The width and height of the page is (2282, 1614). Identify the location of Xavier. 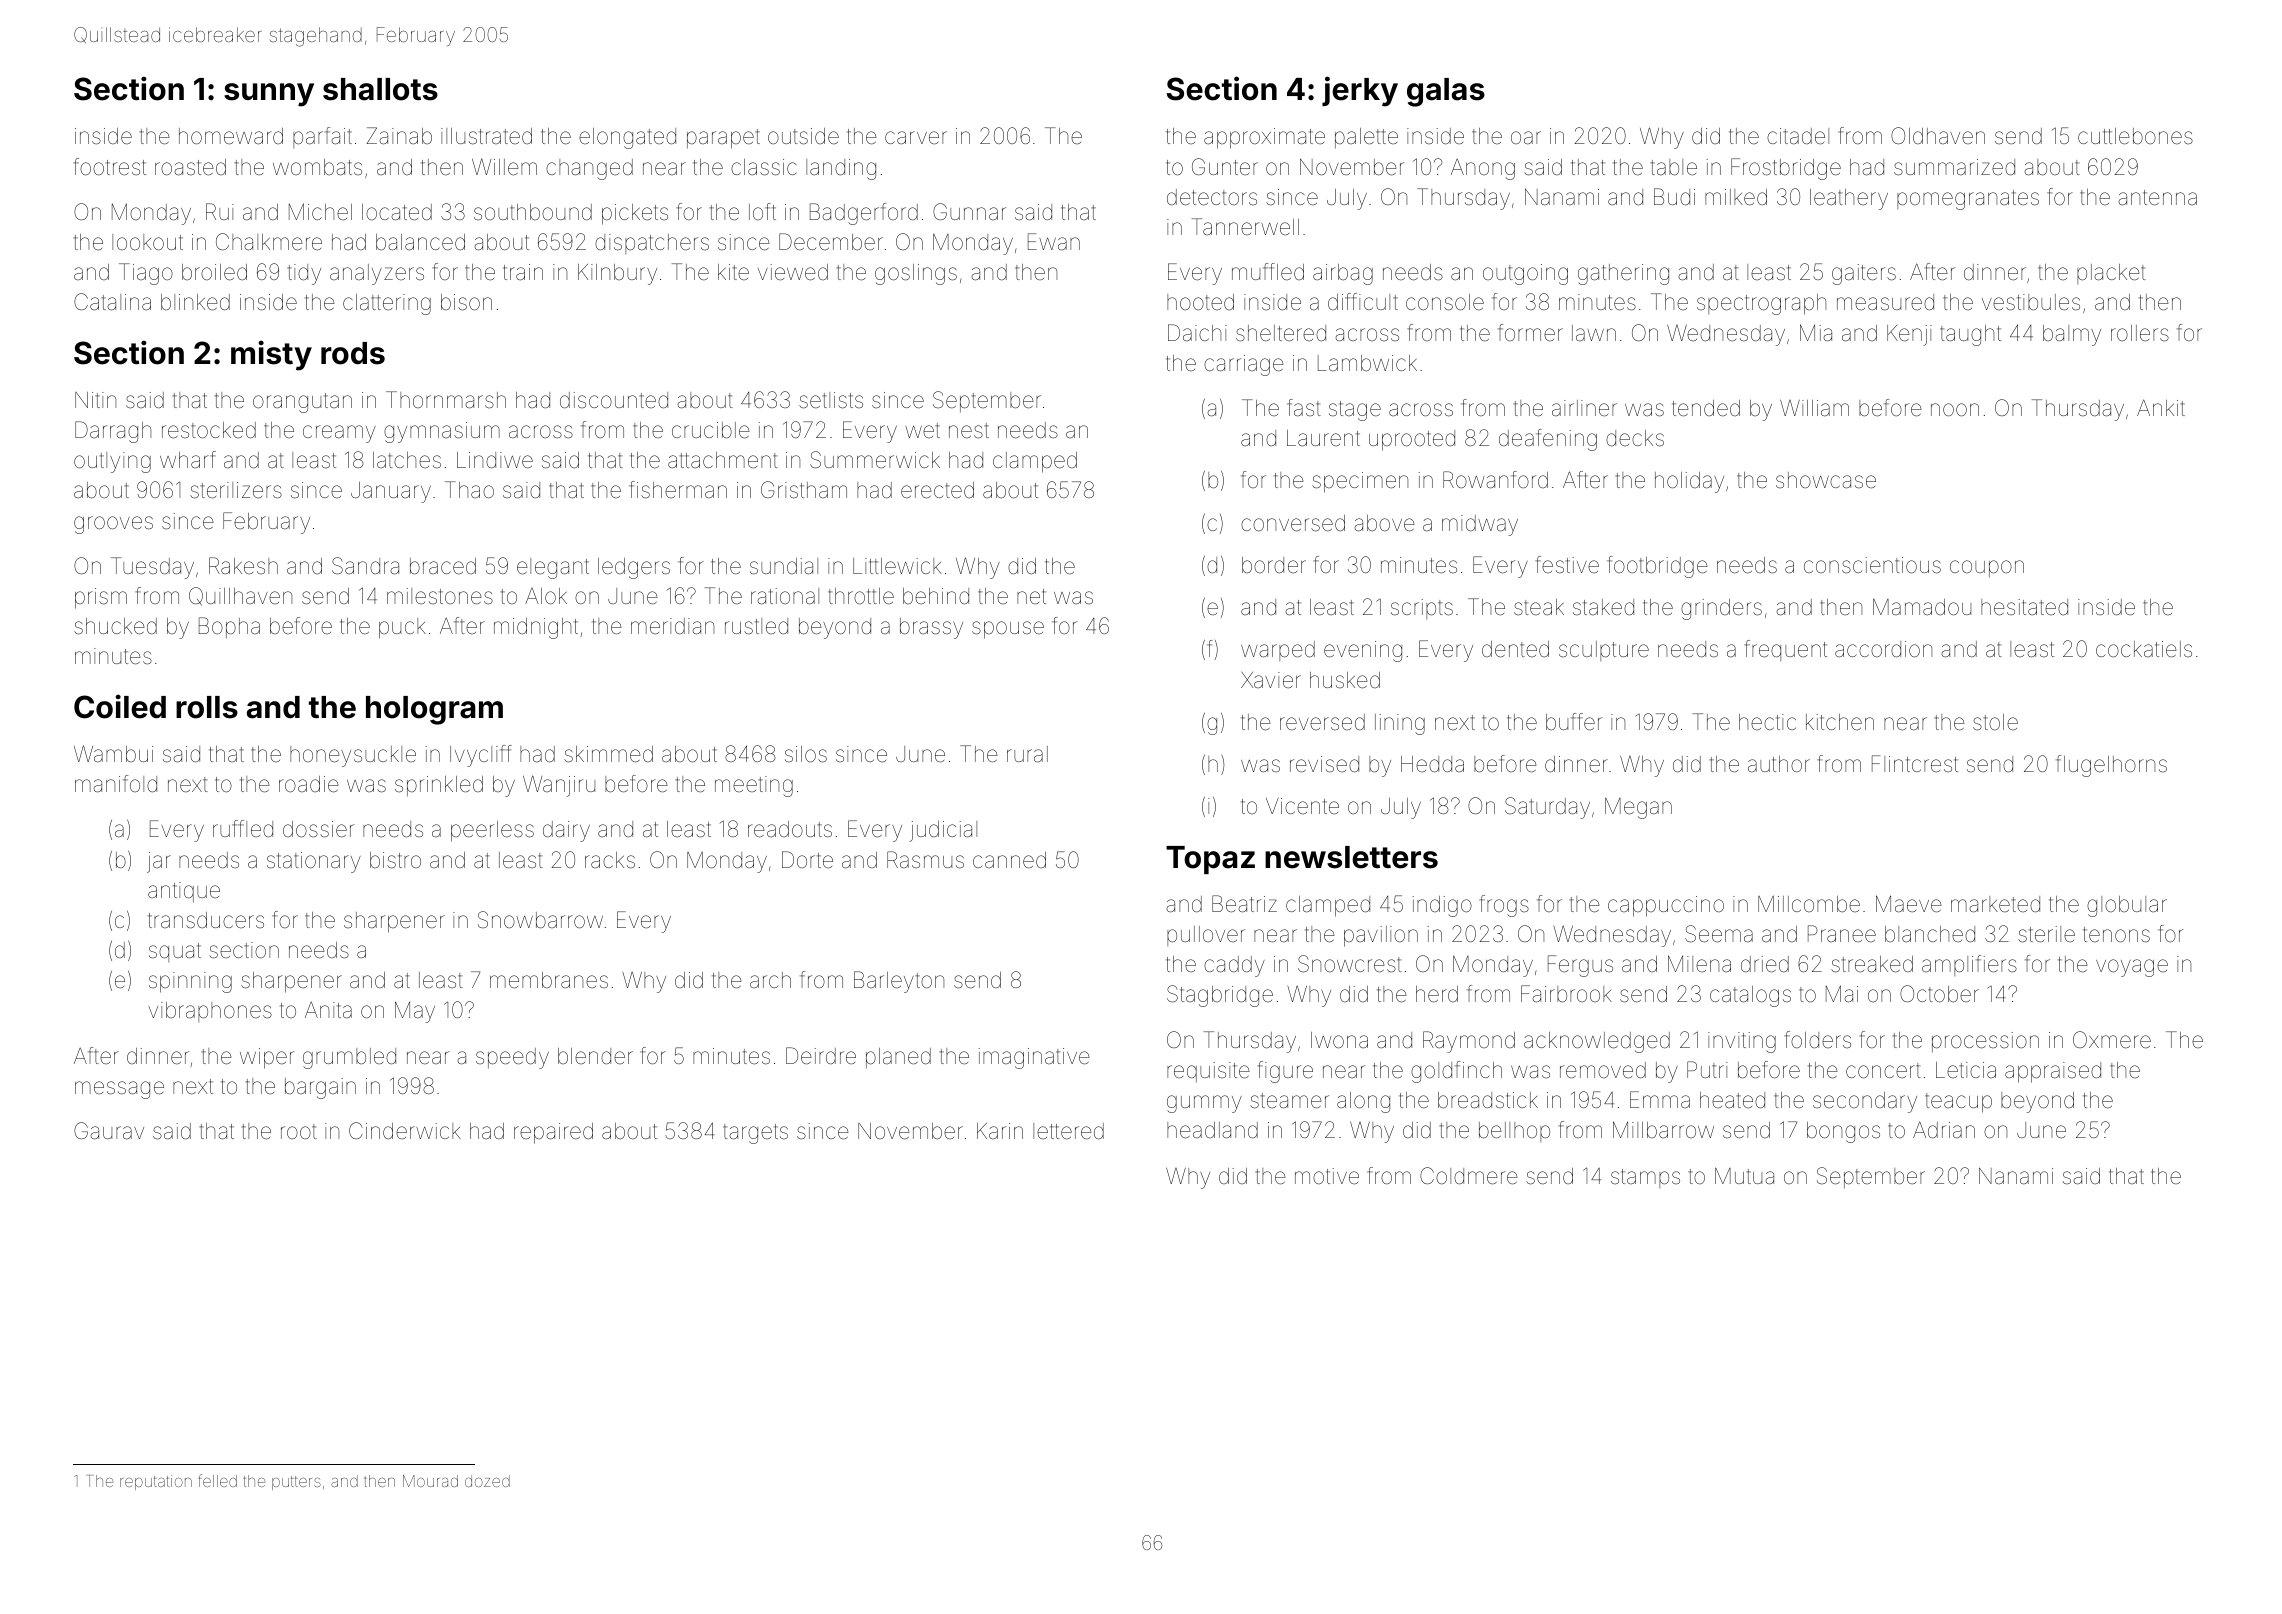
(1271, 680).
